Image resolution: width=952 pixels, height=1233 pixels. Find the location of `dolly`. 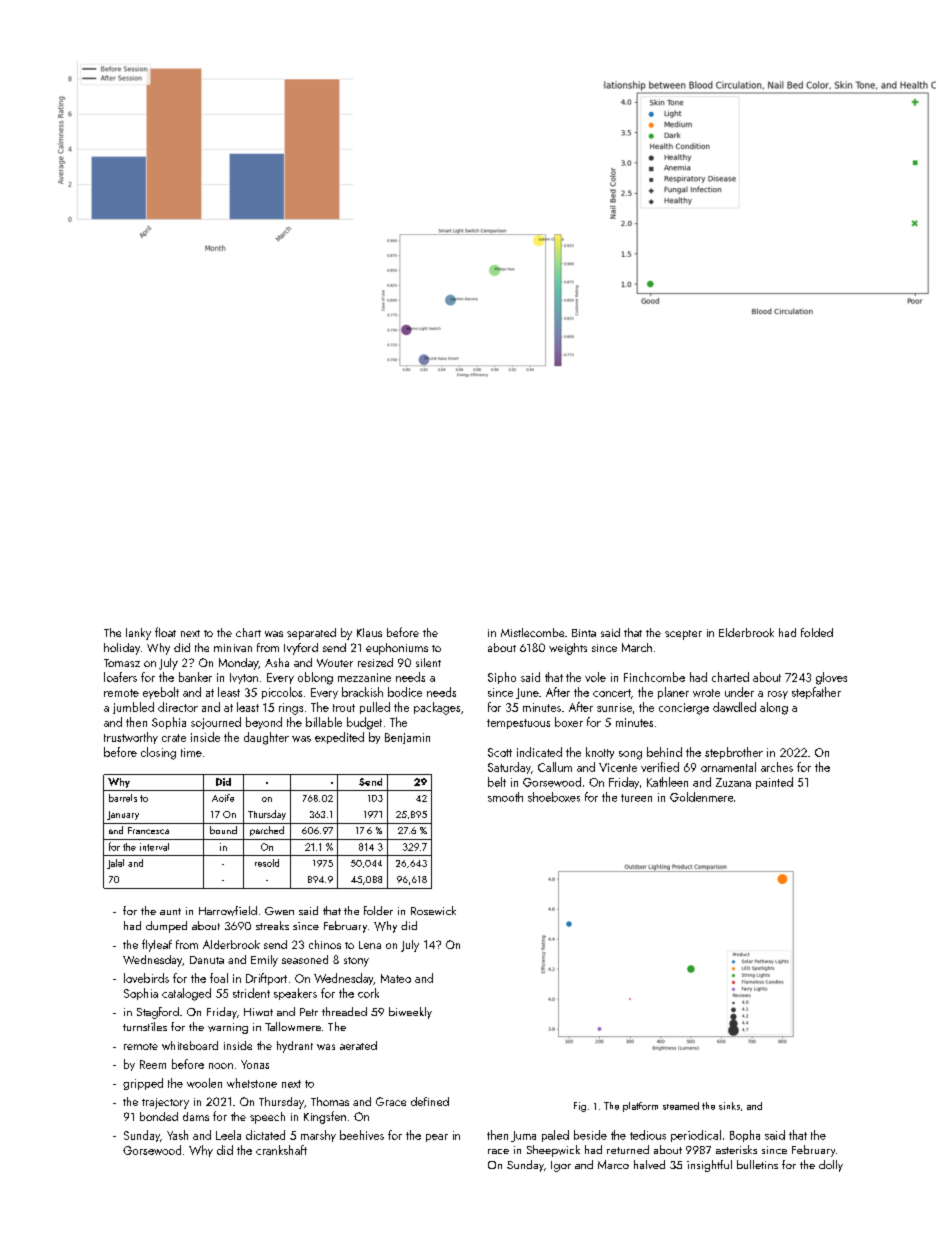

dolly is located at coordinates (831, 1166).
